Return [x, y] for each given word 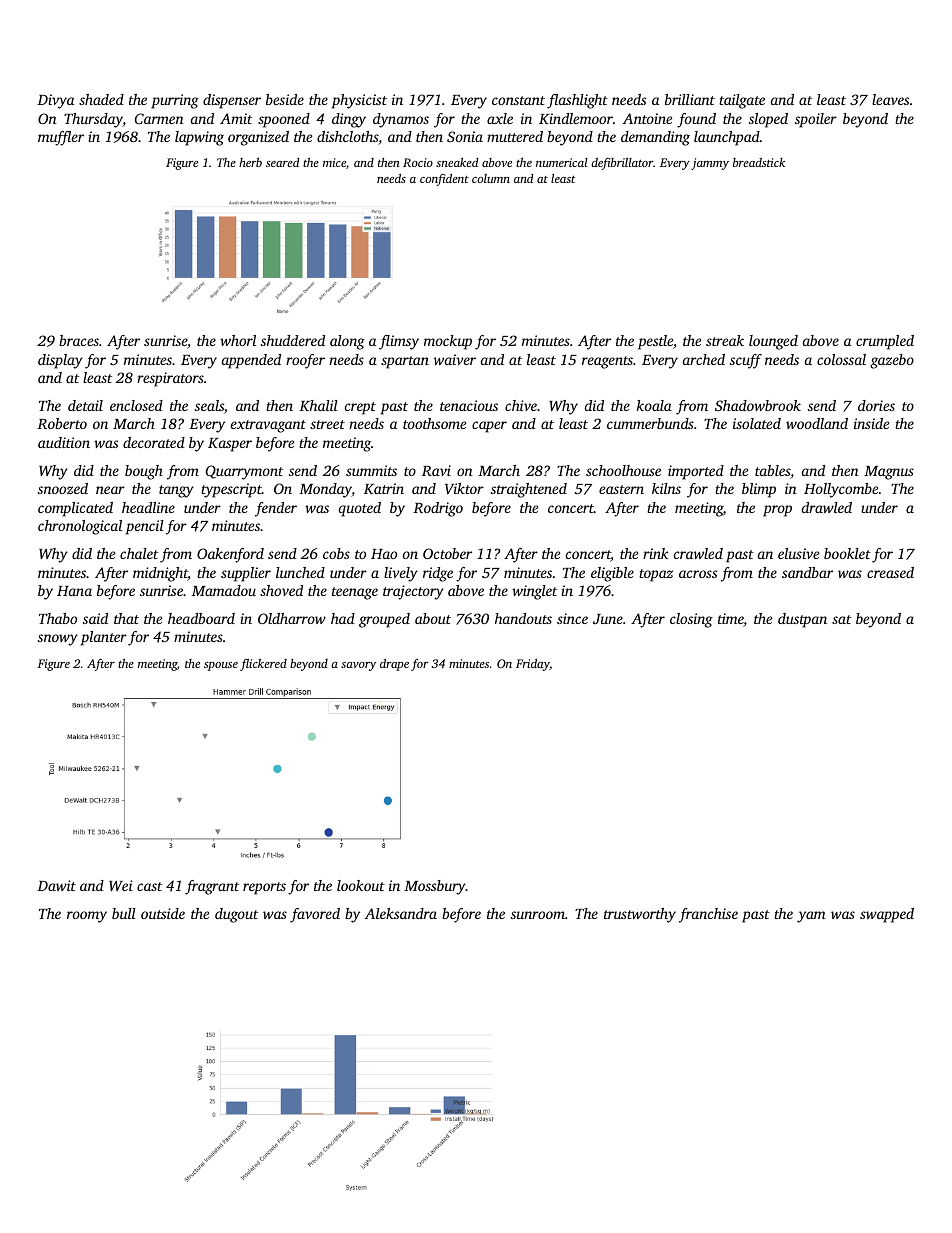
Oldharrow [292, 618]
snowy [58, 640]
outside [163, 913]
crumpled [885, 342]
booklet [847, 553]
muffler [61, 138]
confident [444, 180]
